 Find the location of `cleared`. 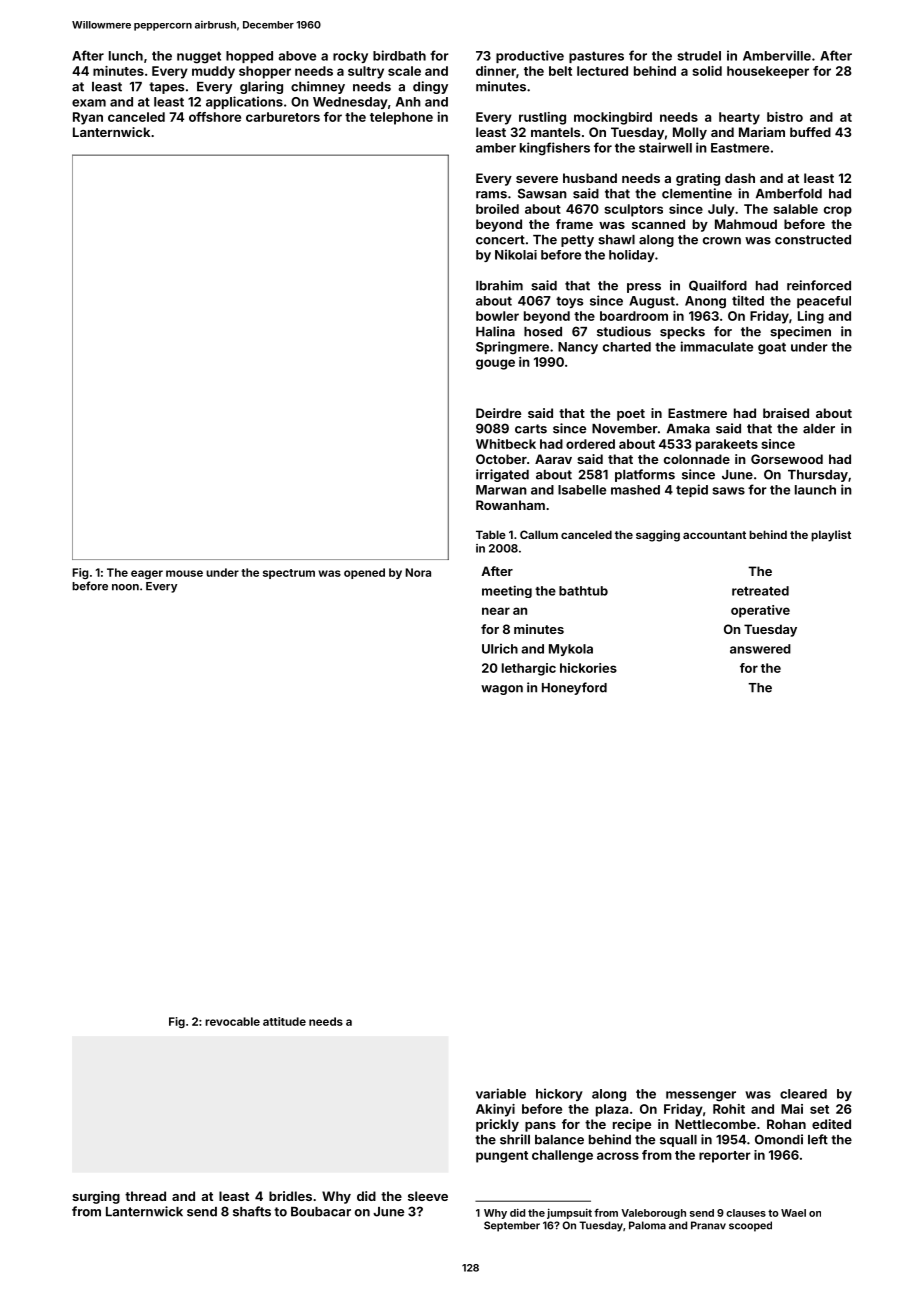

cleared is located at coordinates (803, 1094).
